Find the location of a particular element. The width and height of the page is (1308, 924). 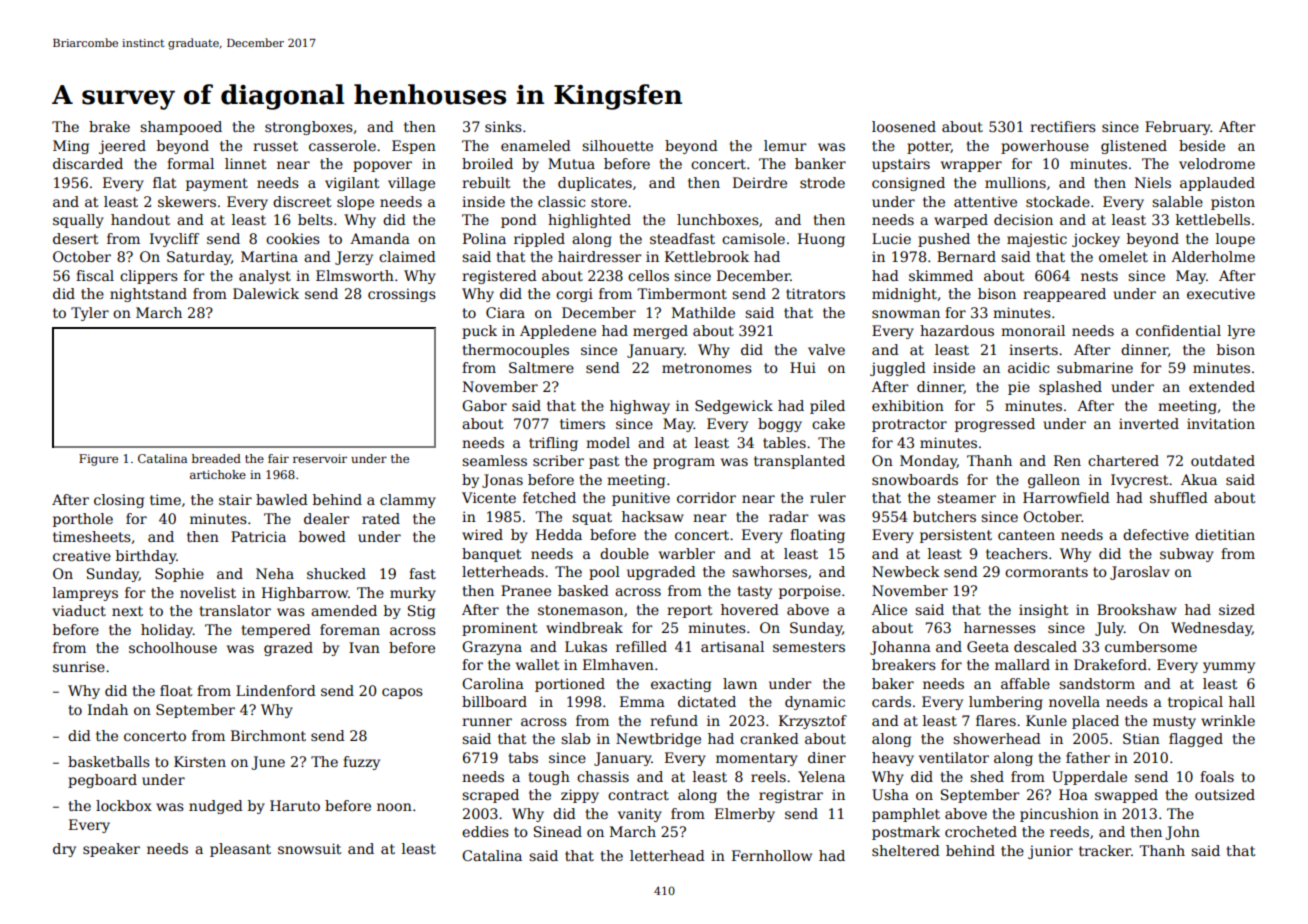

casserole is located at coordinates (342, 145).
